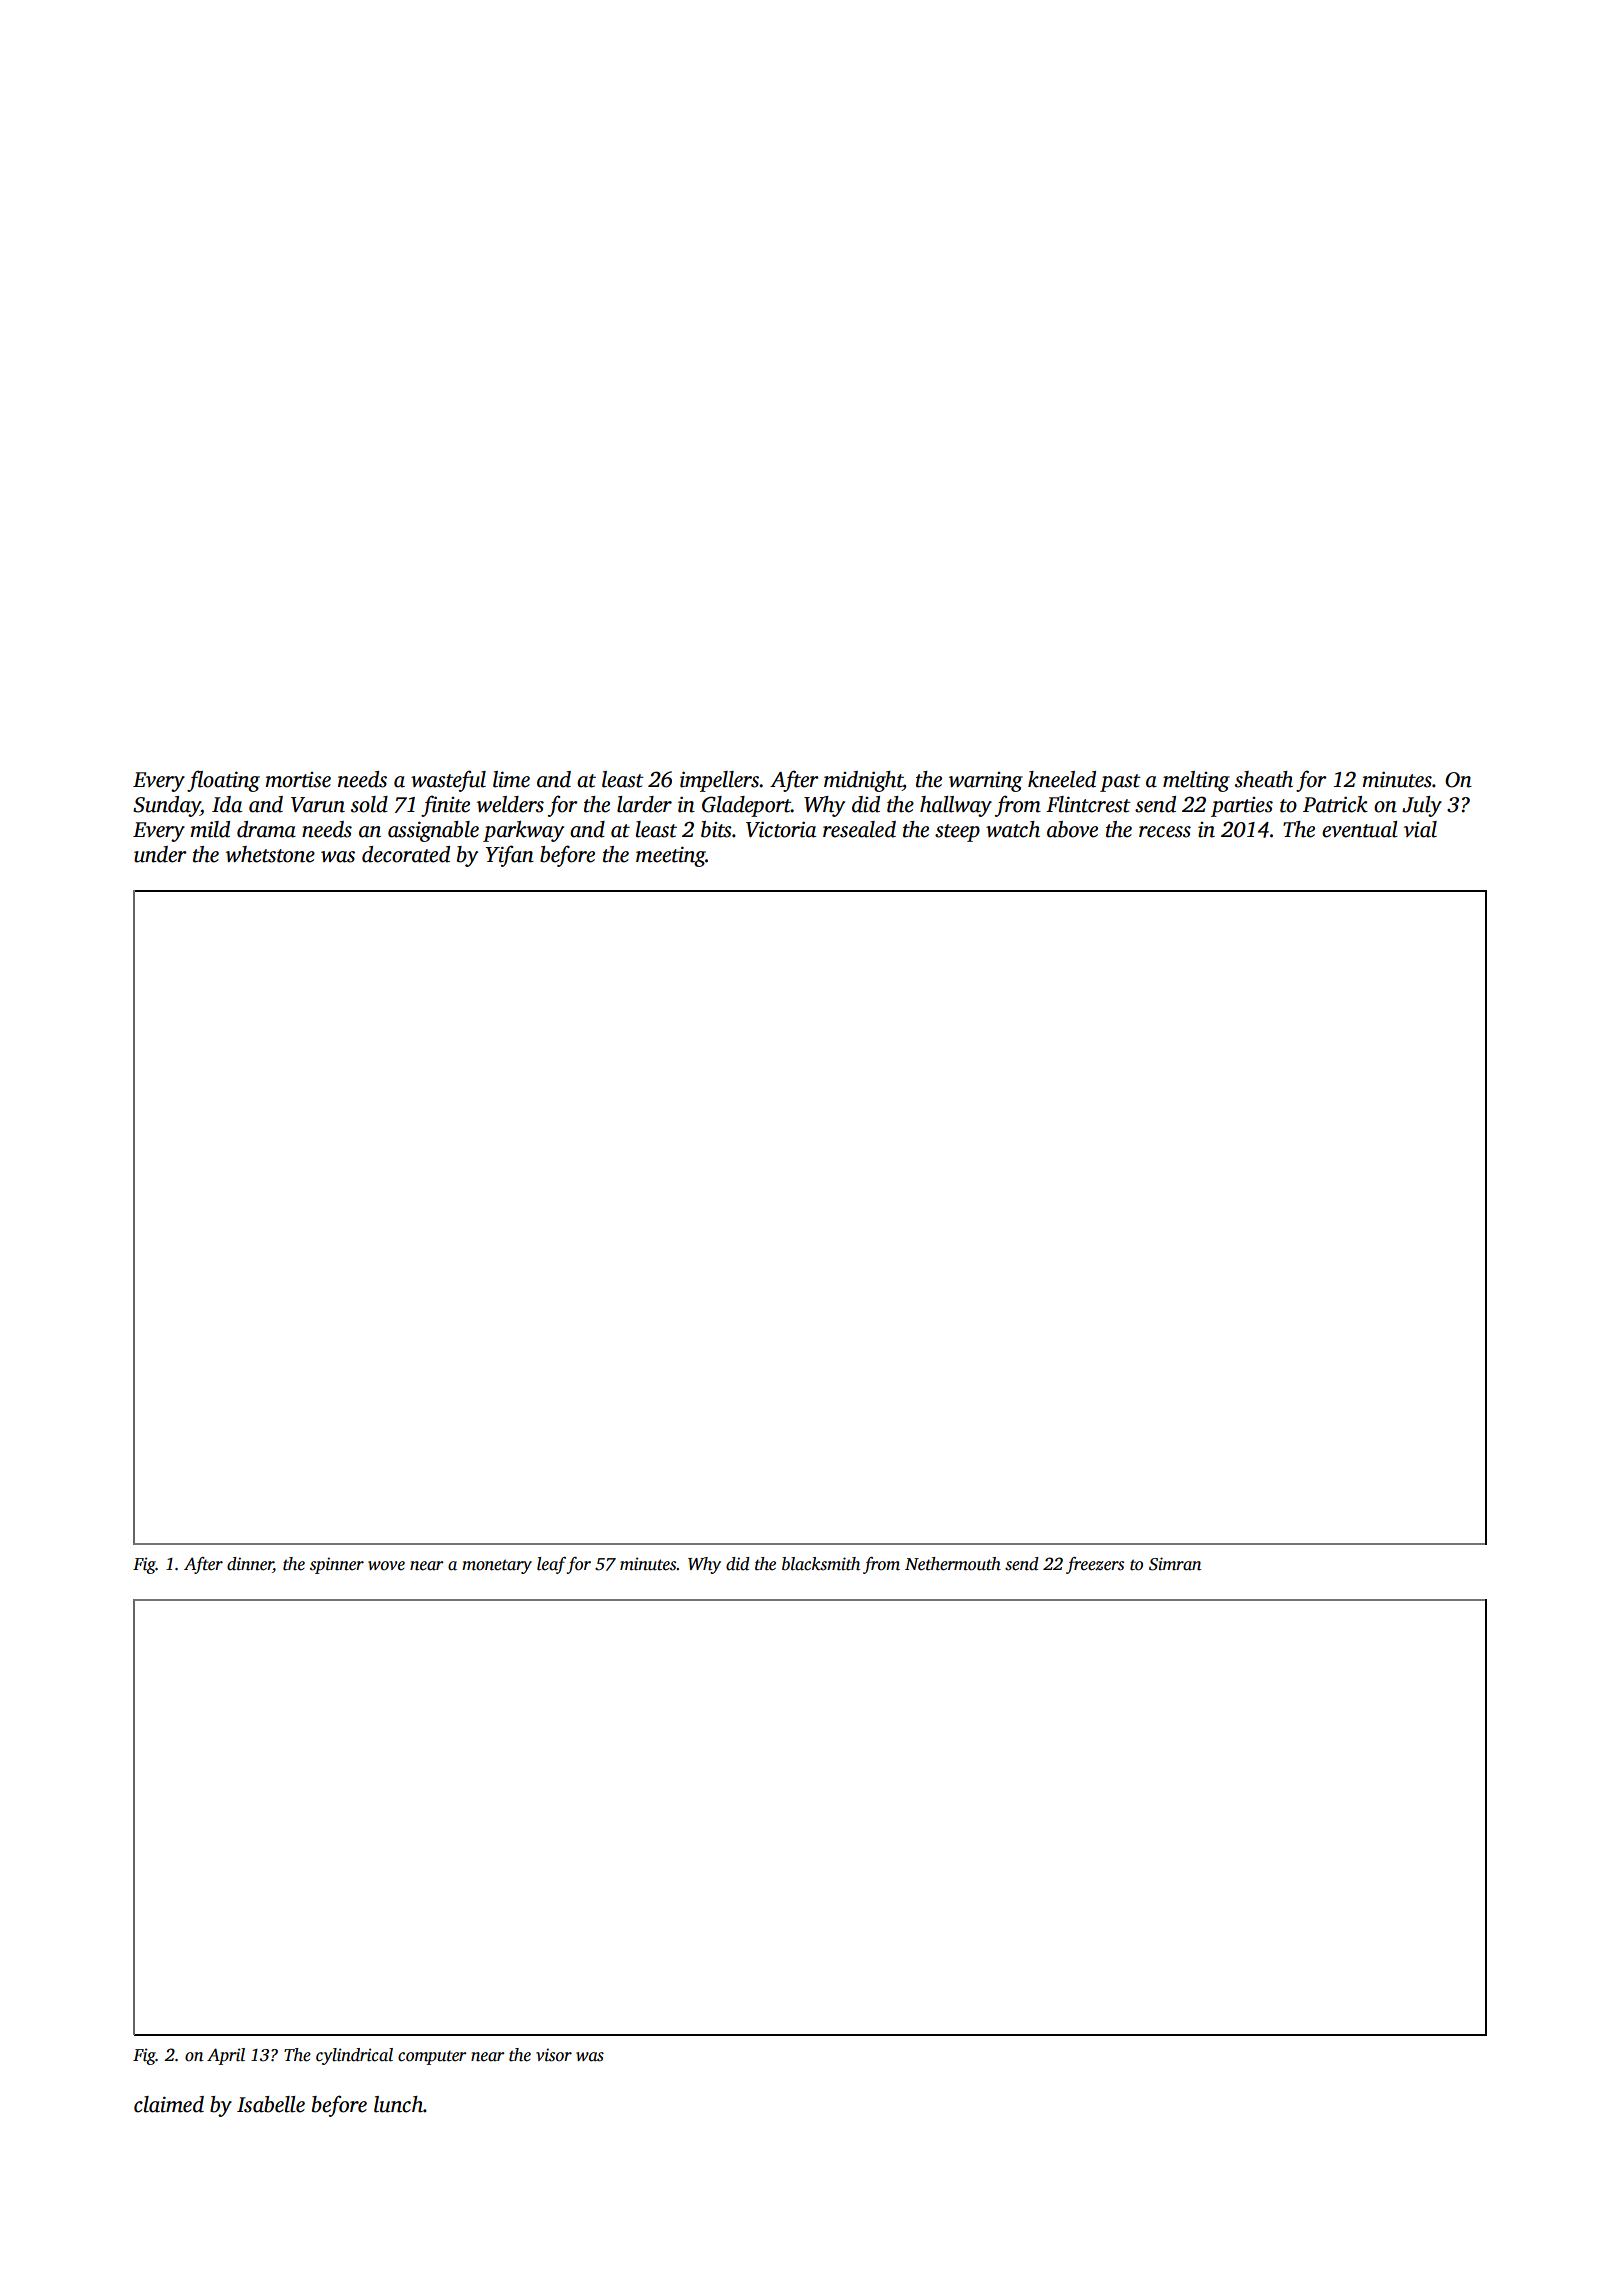  I want to click on Nethermouth, so click(953, 1564).
